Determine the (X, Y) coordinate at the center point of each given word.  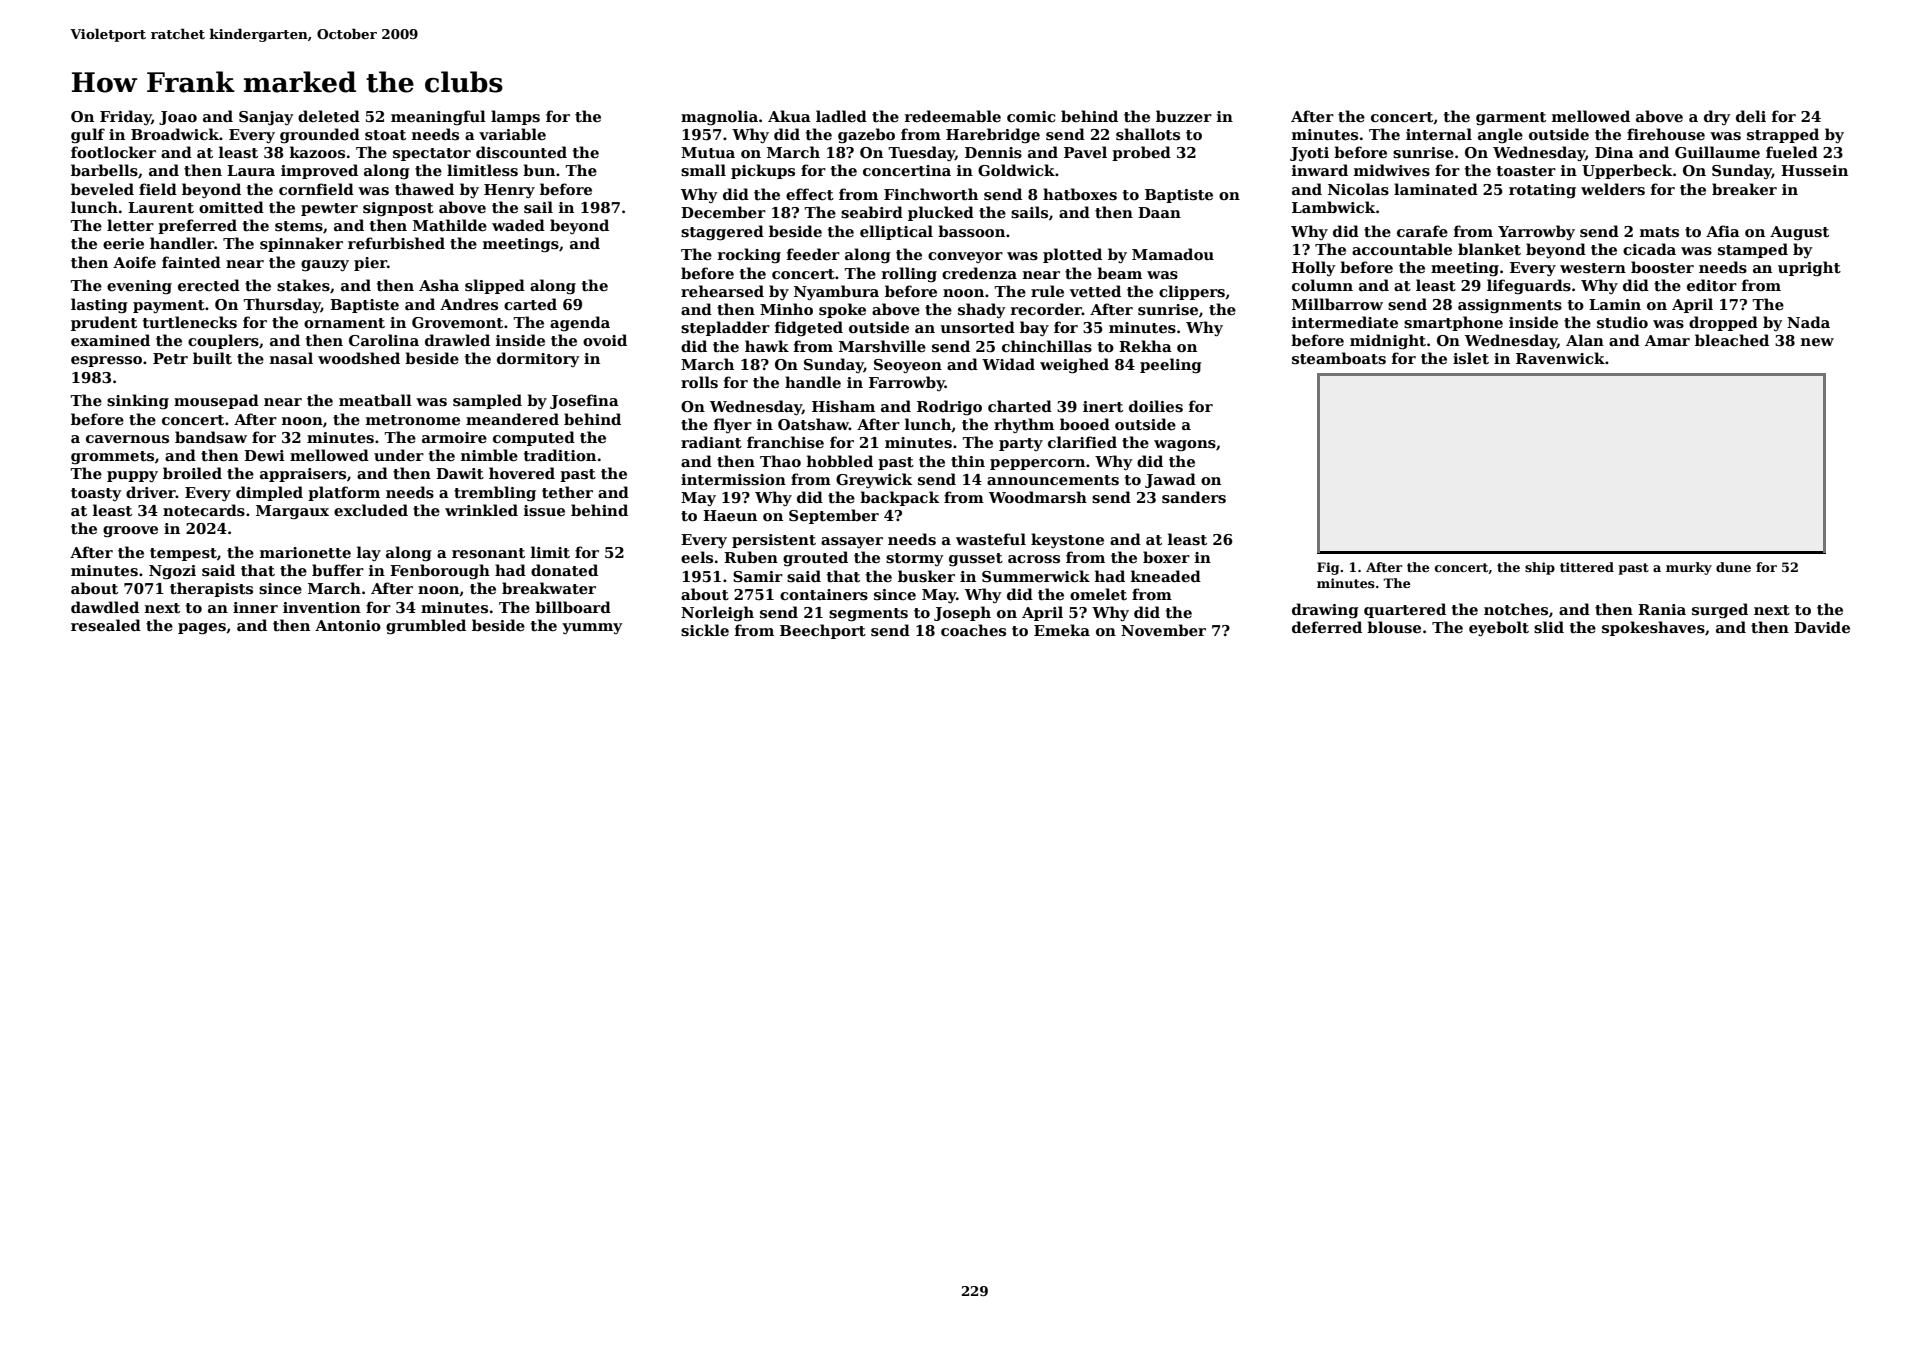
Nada (1808, 322)
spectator (432, 154)
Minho (786, 309)
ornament (344, 323)
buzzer (1184, 116)
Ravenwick (1560, 358)
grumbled (426, 627)
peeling (1171, 366)
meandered (512, 419)
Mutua (708, 152)
